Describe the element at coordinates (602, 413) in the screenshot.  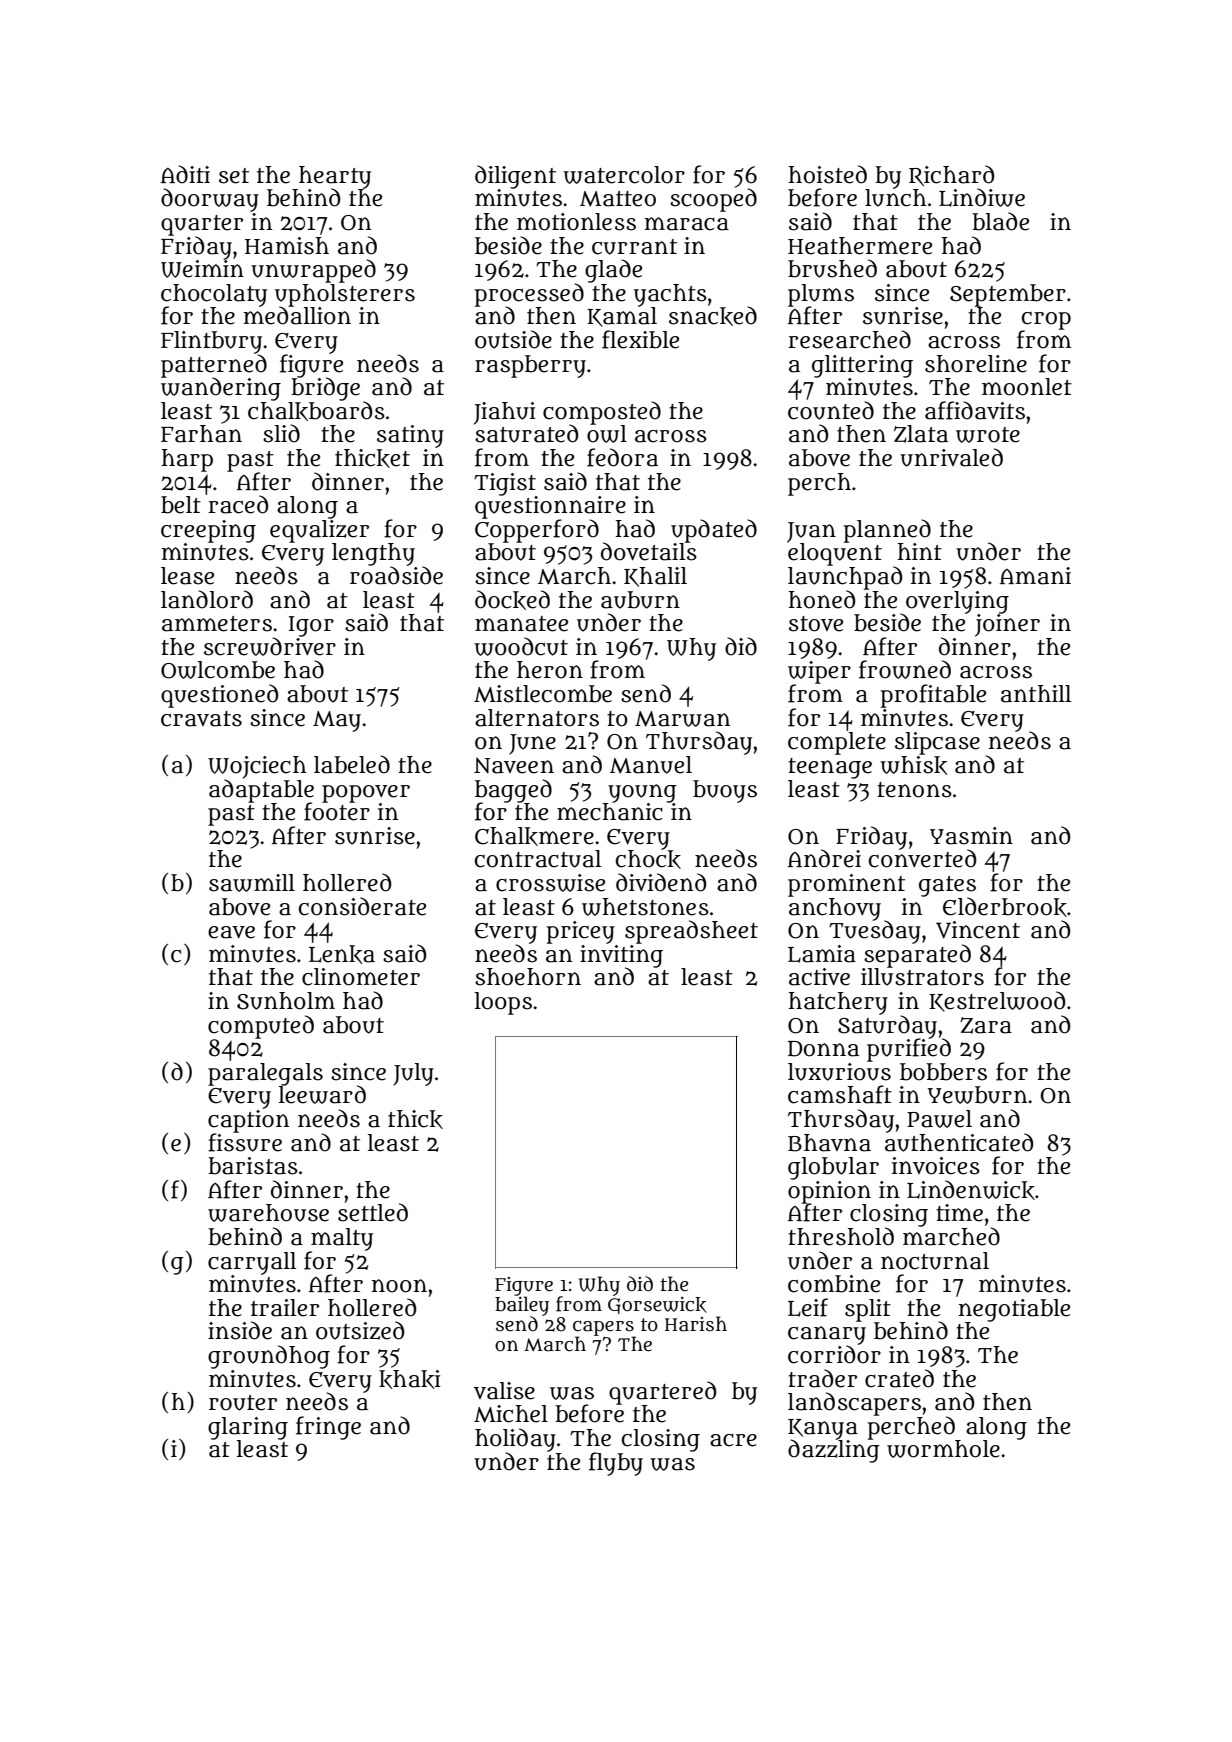
I see `composted` at that location.
